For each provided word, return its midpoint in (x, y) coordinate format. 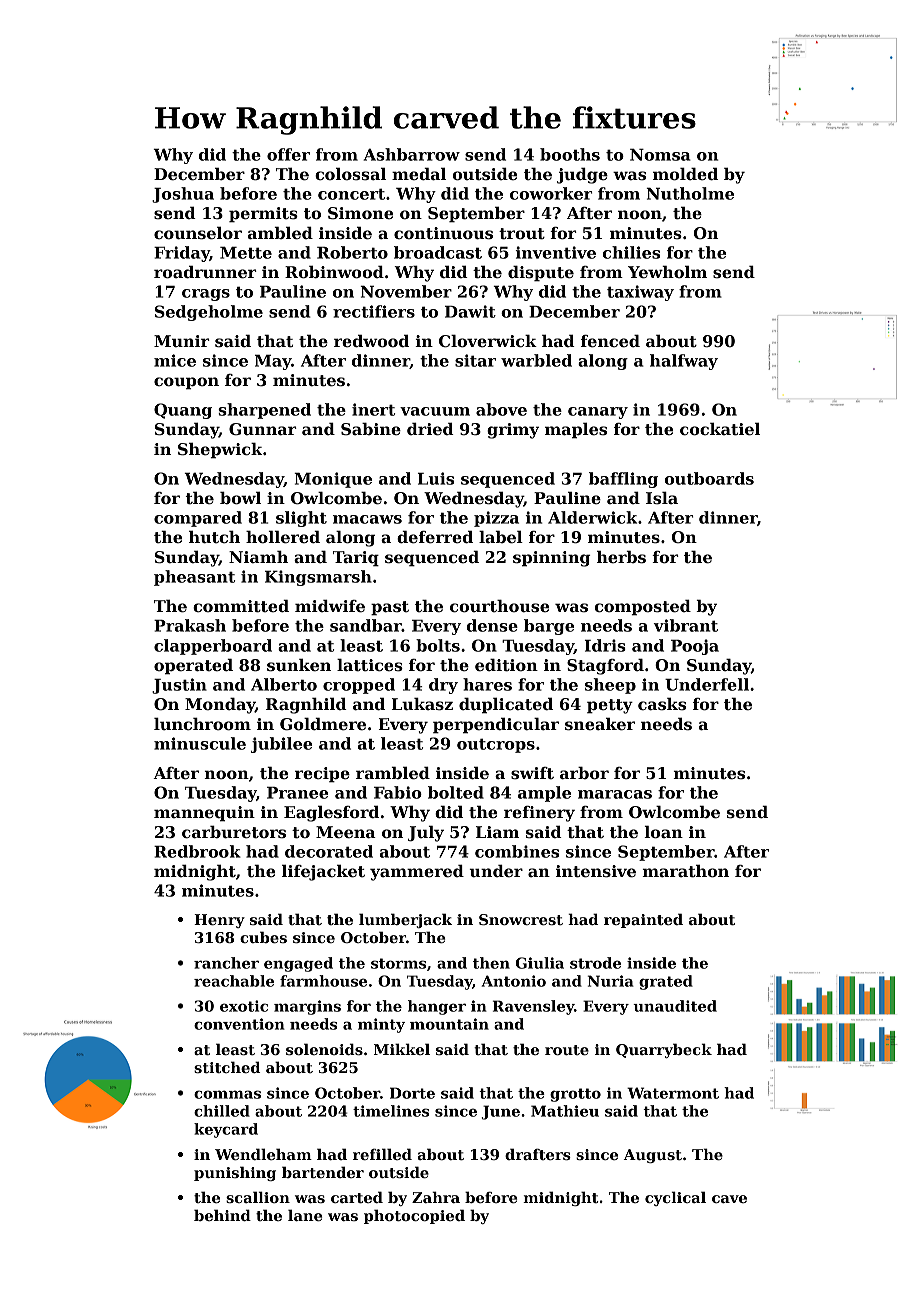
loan (663, 832)
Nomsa (660, 155)
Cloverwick (488, 341)
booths (570, 154)
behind (222, 1215)
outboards (709, 478)
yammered (417, 873)
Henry (219, 921)
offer (288, 154)
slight (301, 519)
